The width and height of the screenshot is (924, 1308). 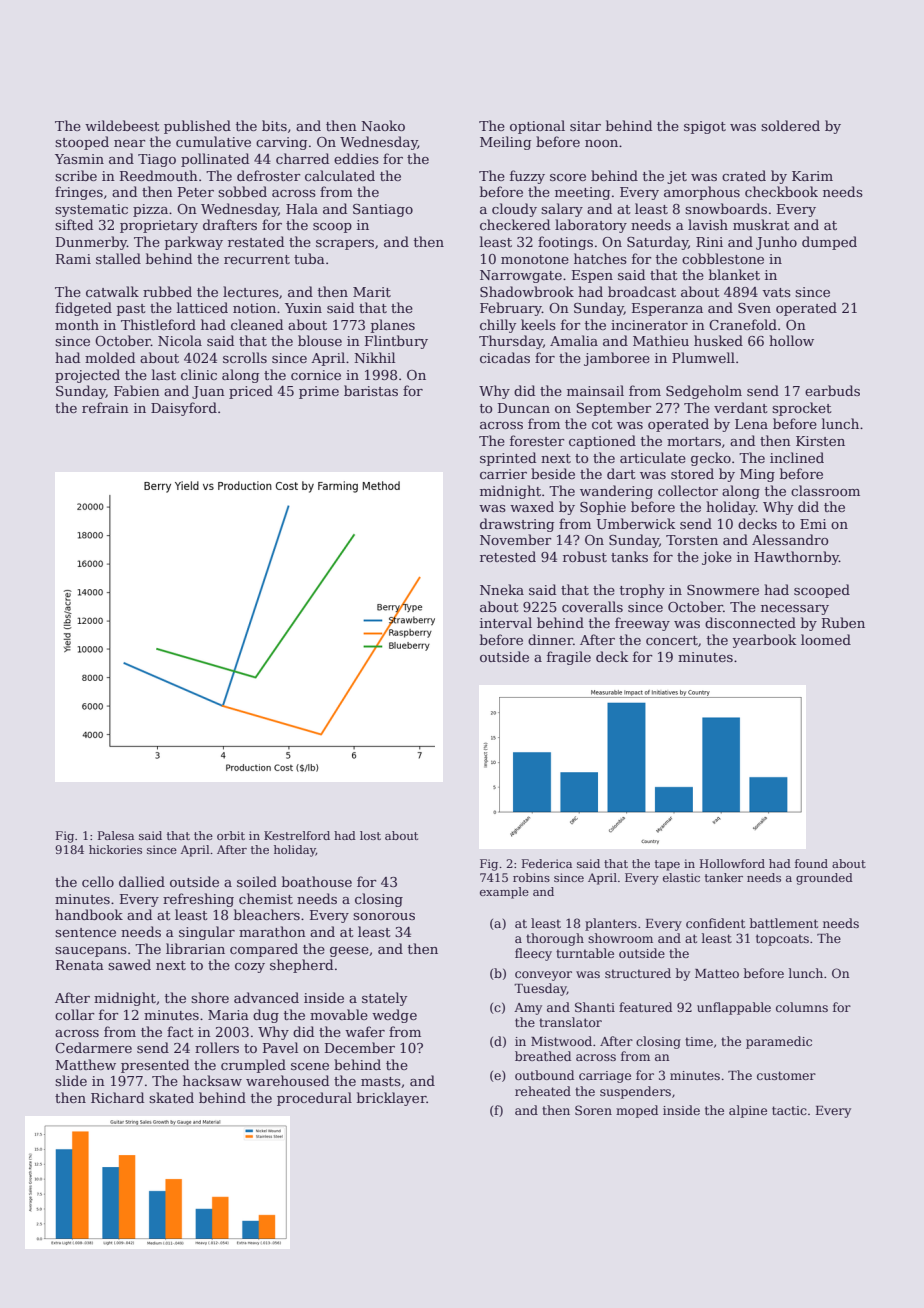 I want to click on Palesa, so click(x=116, y=835).
